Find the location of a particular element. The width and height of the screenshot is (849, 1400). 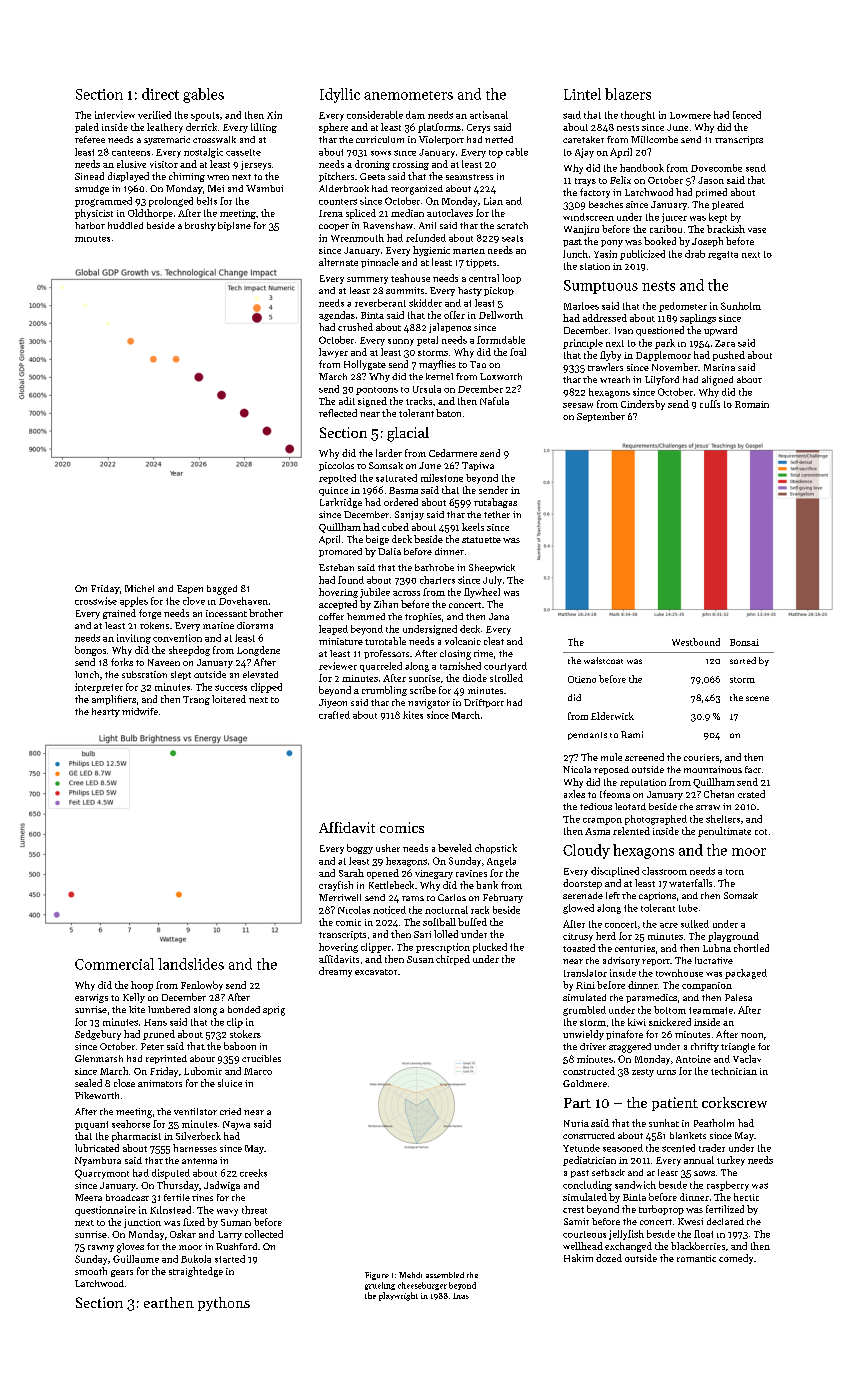

interview is located at coordinates (115, 115).
